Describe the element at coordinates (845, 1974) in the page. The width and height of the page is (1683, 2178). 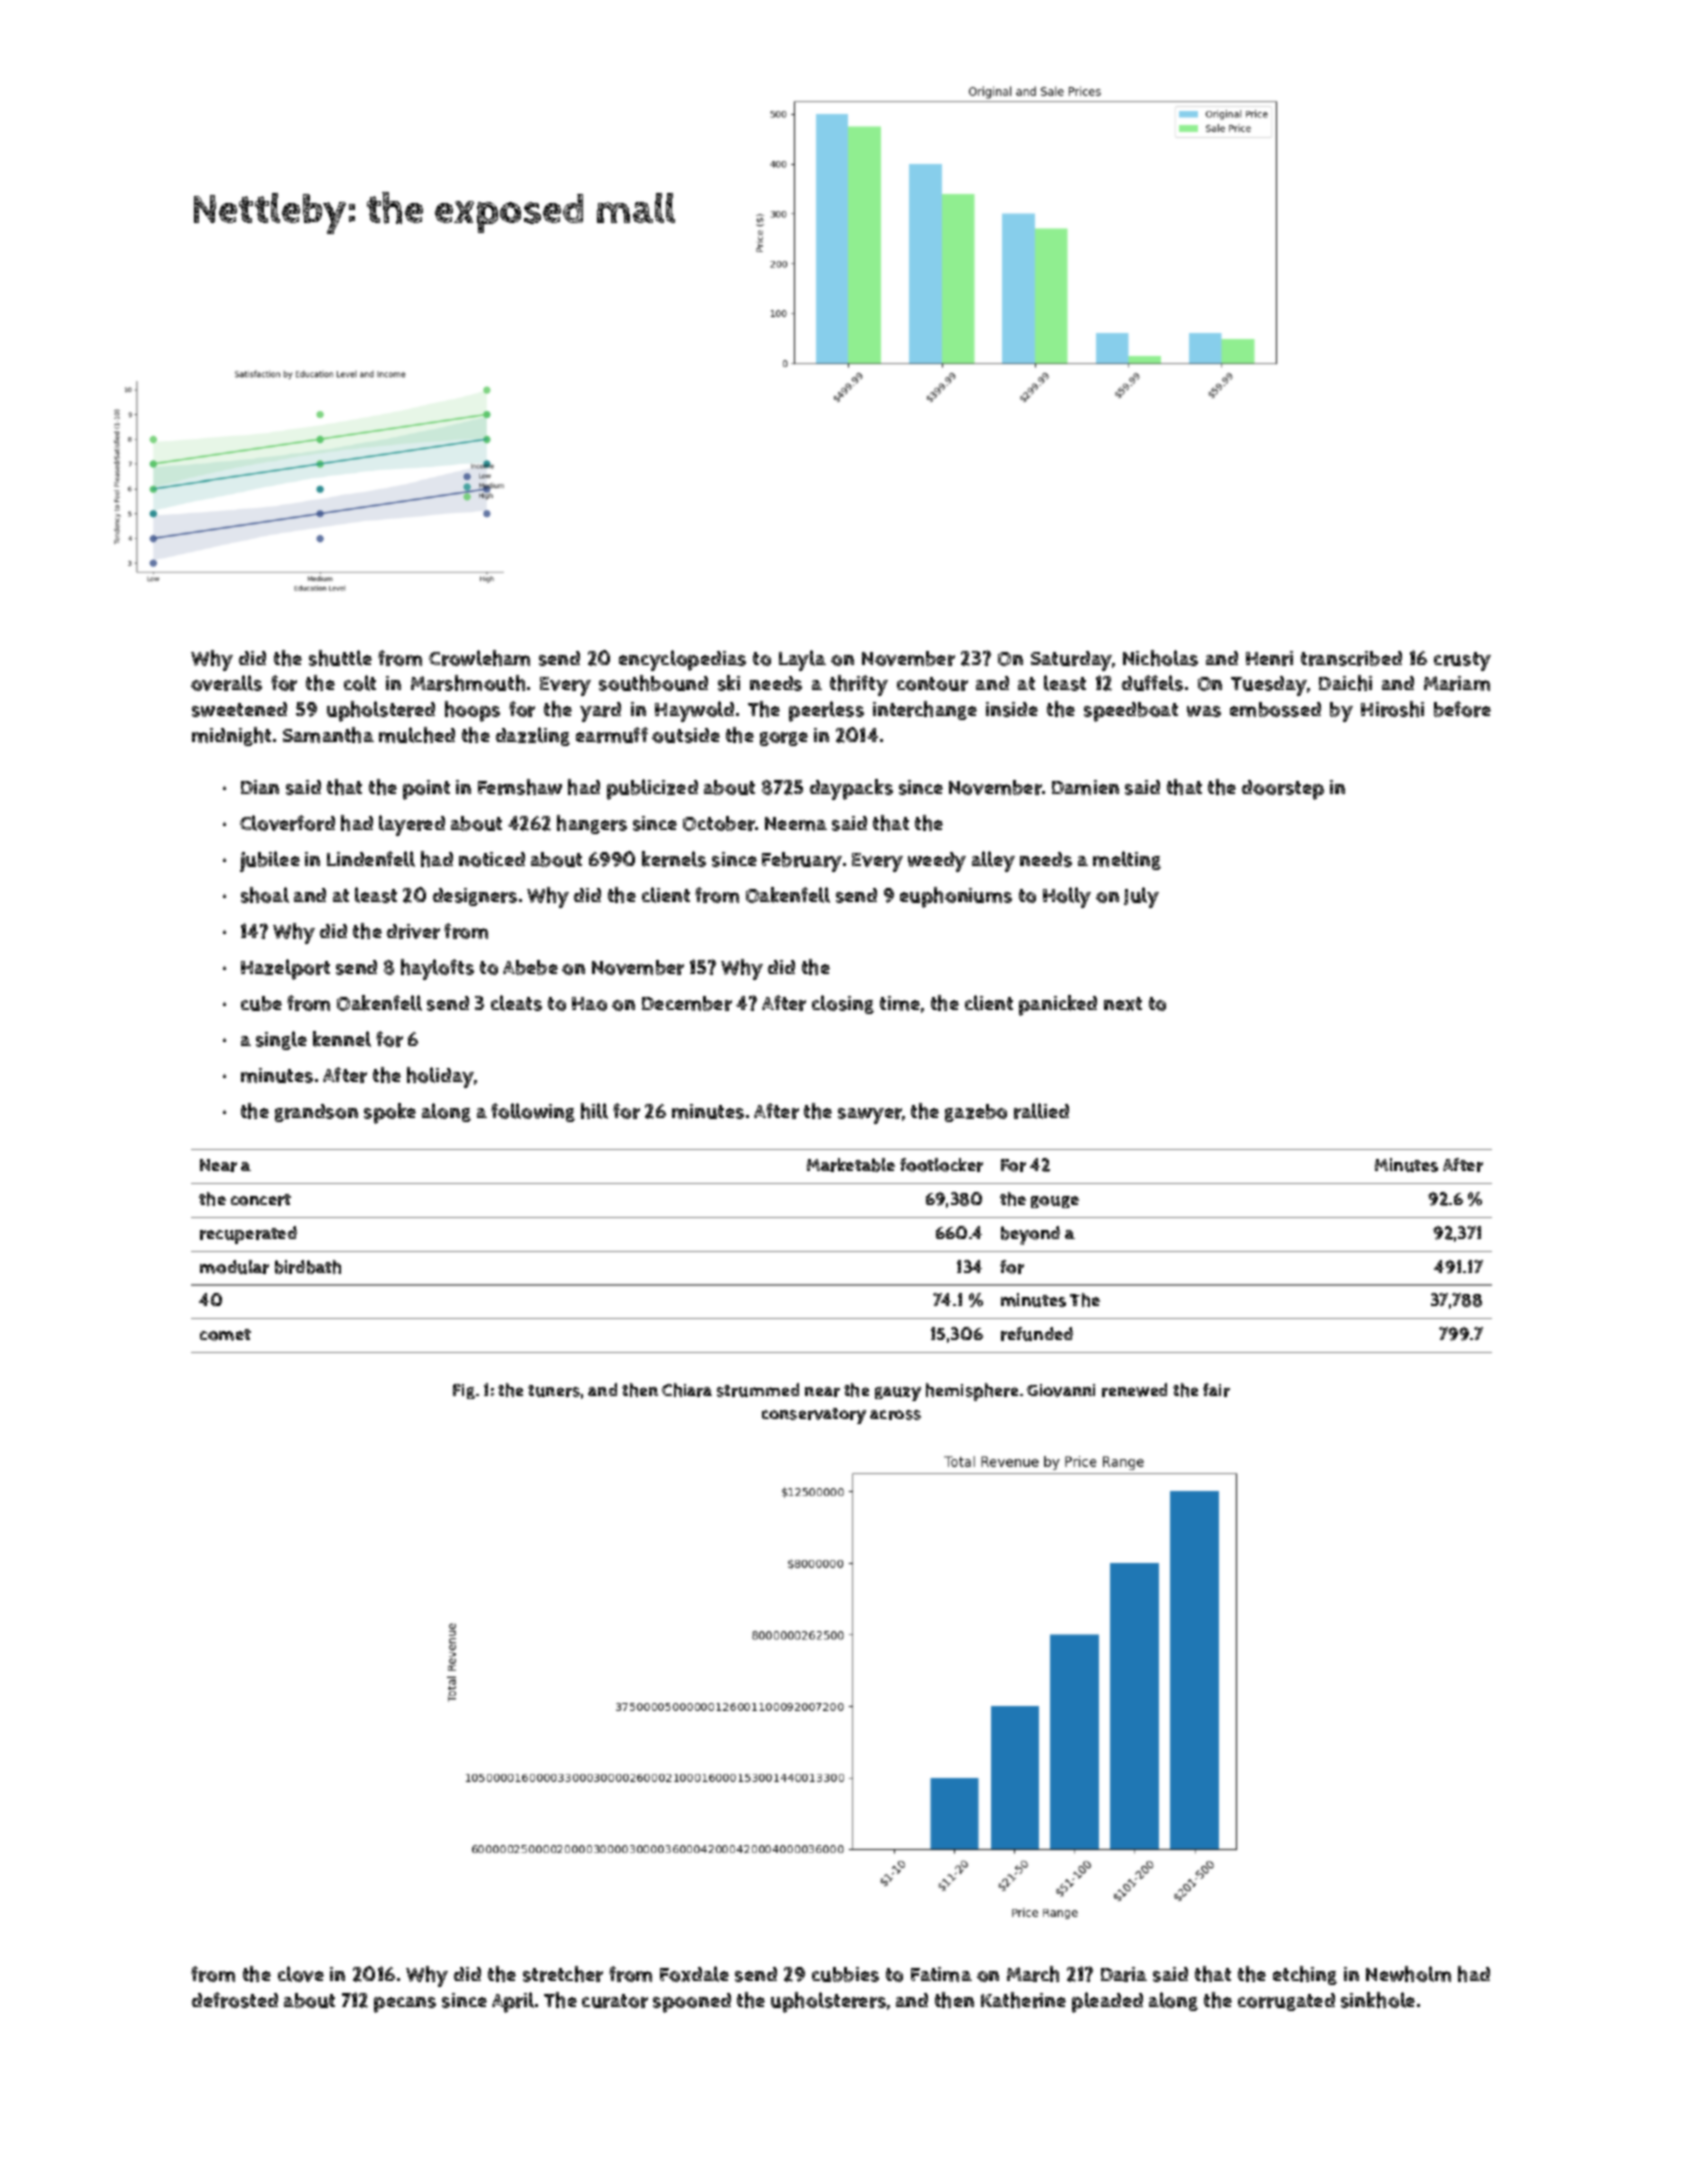
I see `cubbies` at that location.
